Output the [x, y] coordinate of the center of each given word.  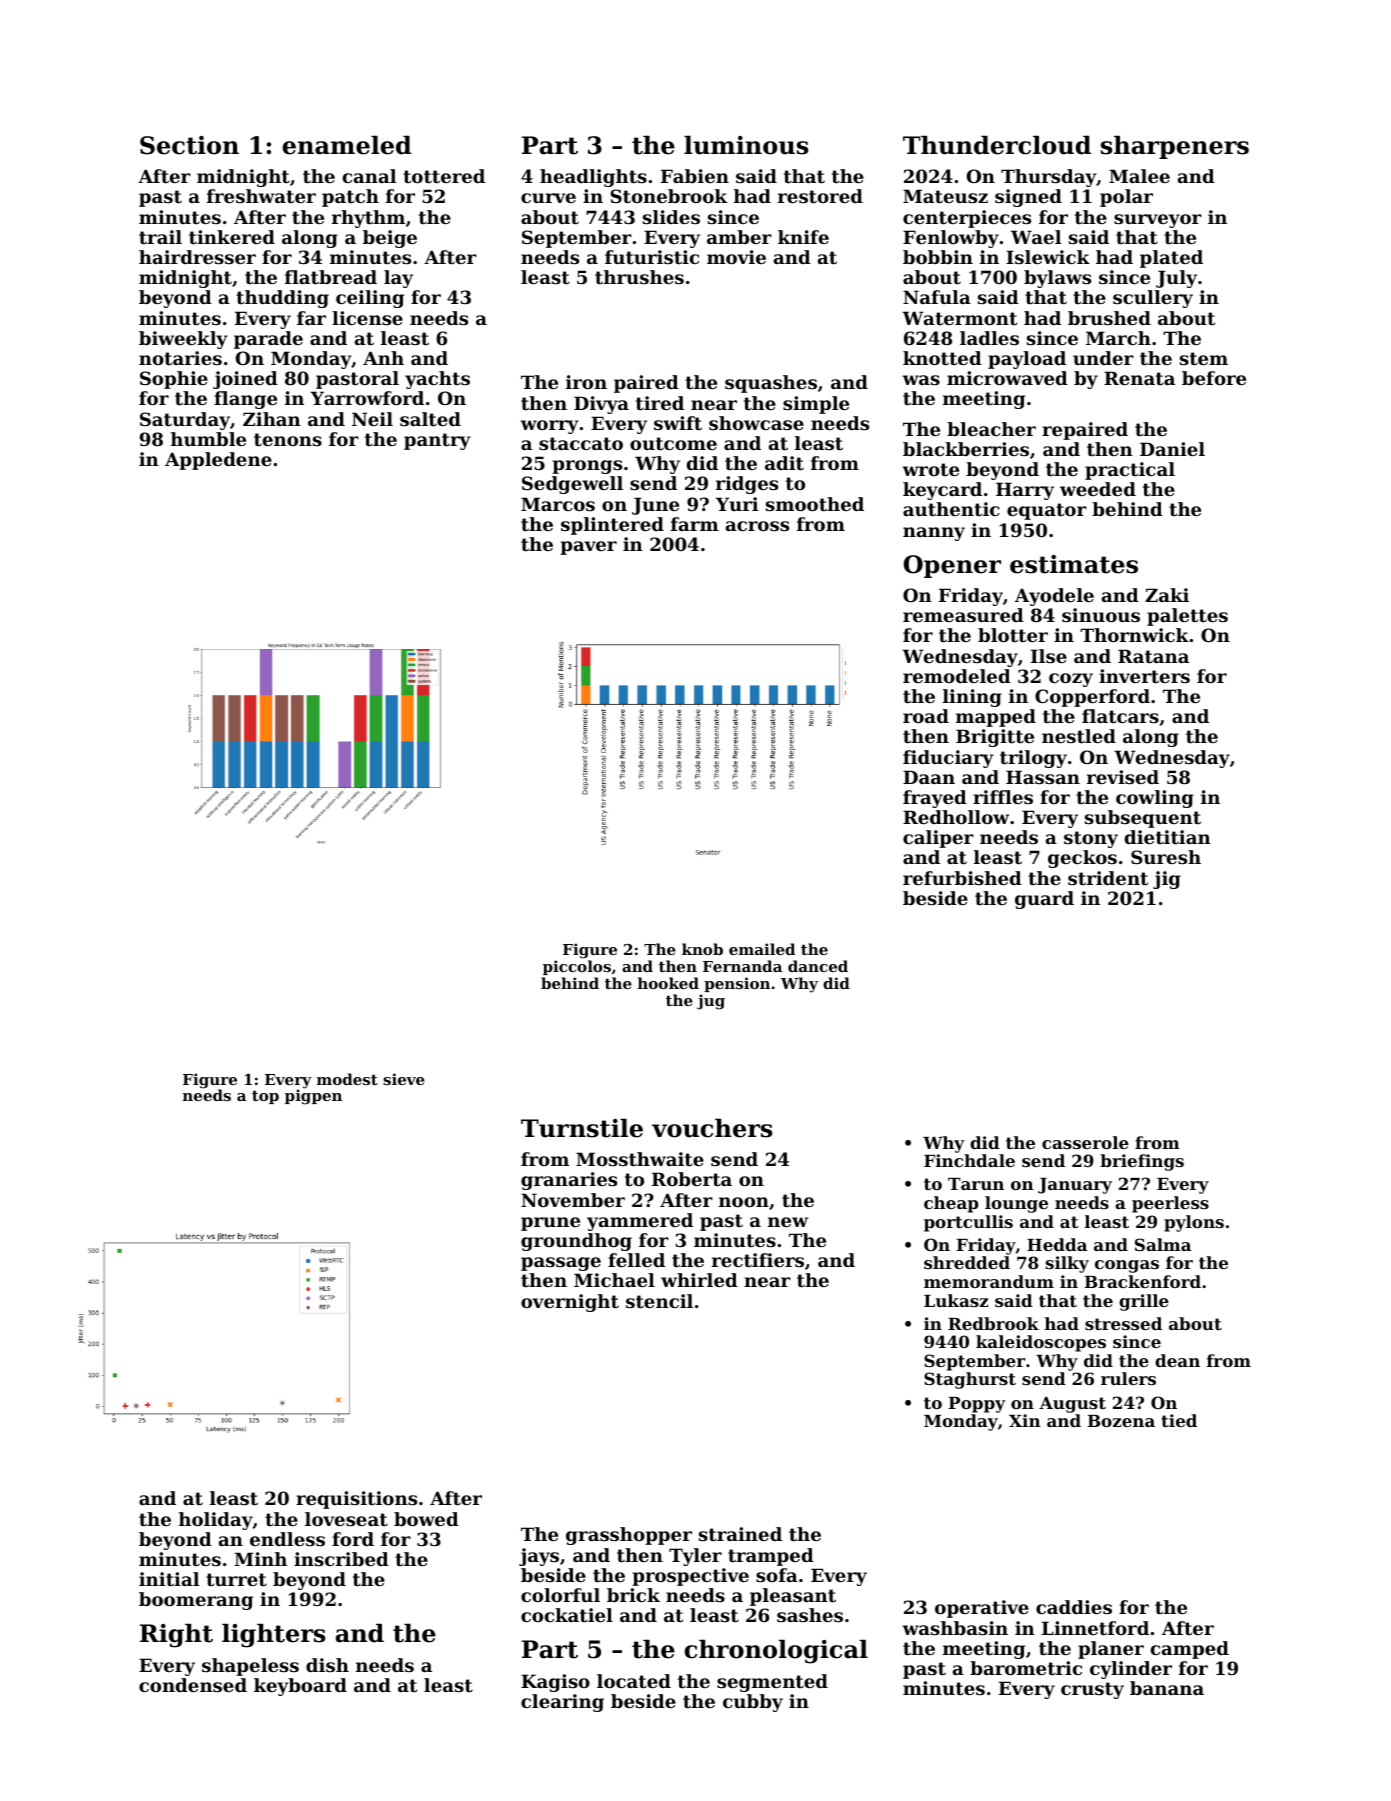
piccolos [577, 967]
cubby [753, 1703]
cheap [951, 1204]
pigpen [313, 1097]
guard [1044, 900]
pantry [437, 441]
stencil [659, 1301]
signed [1028, 198]
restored [820, 196]
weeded [1098, 489]
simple [816, 405]
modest [347, 1079]
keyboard [300, 1687]
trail [160, 237]
